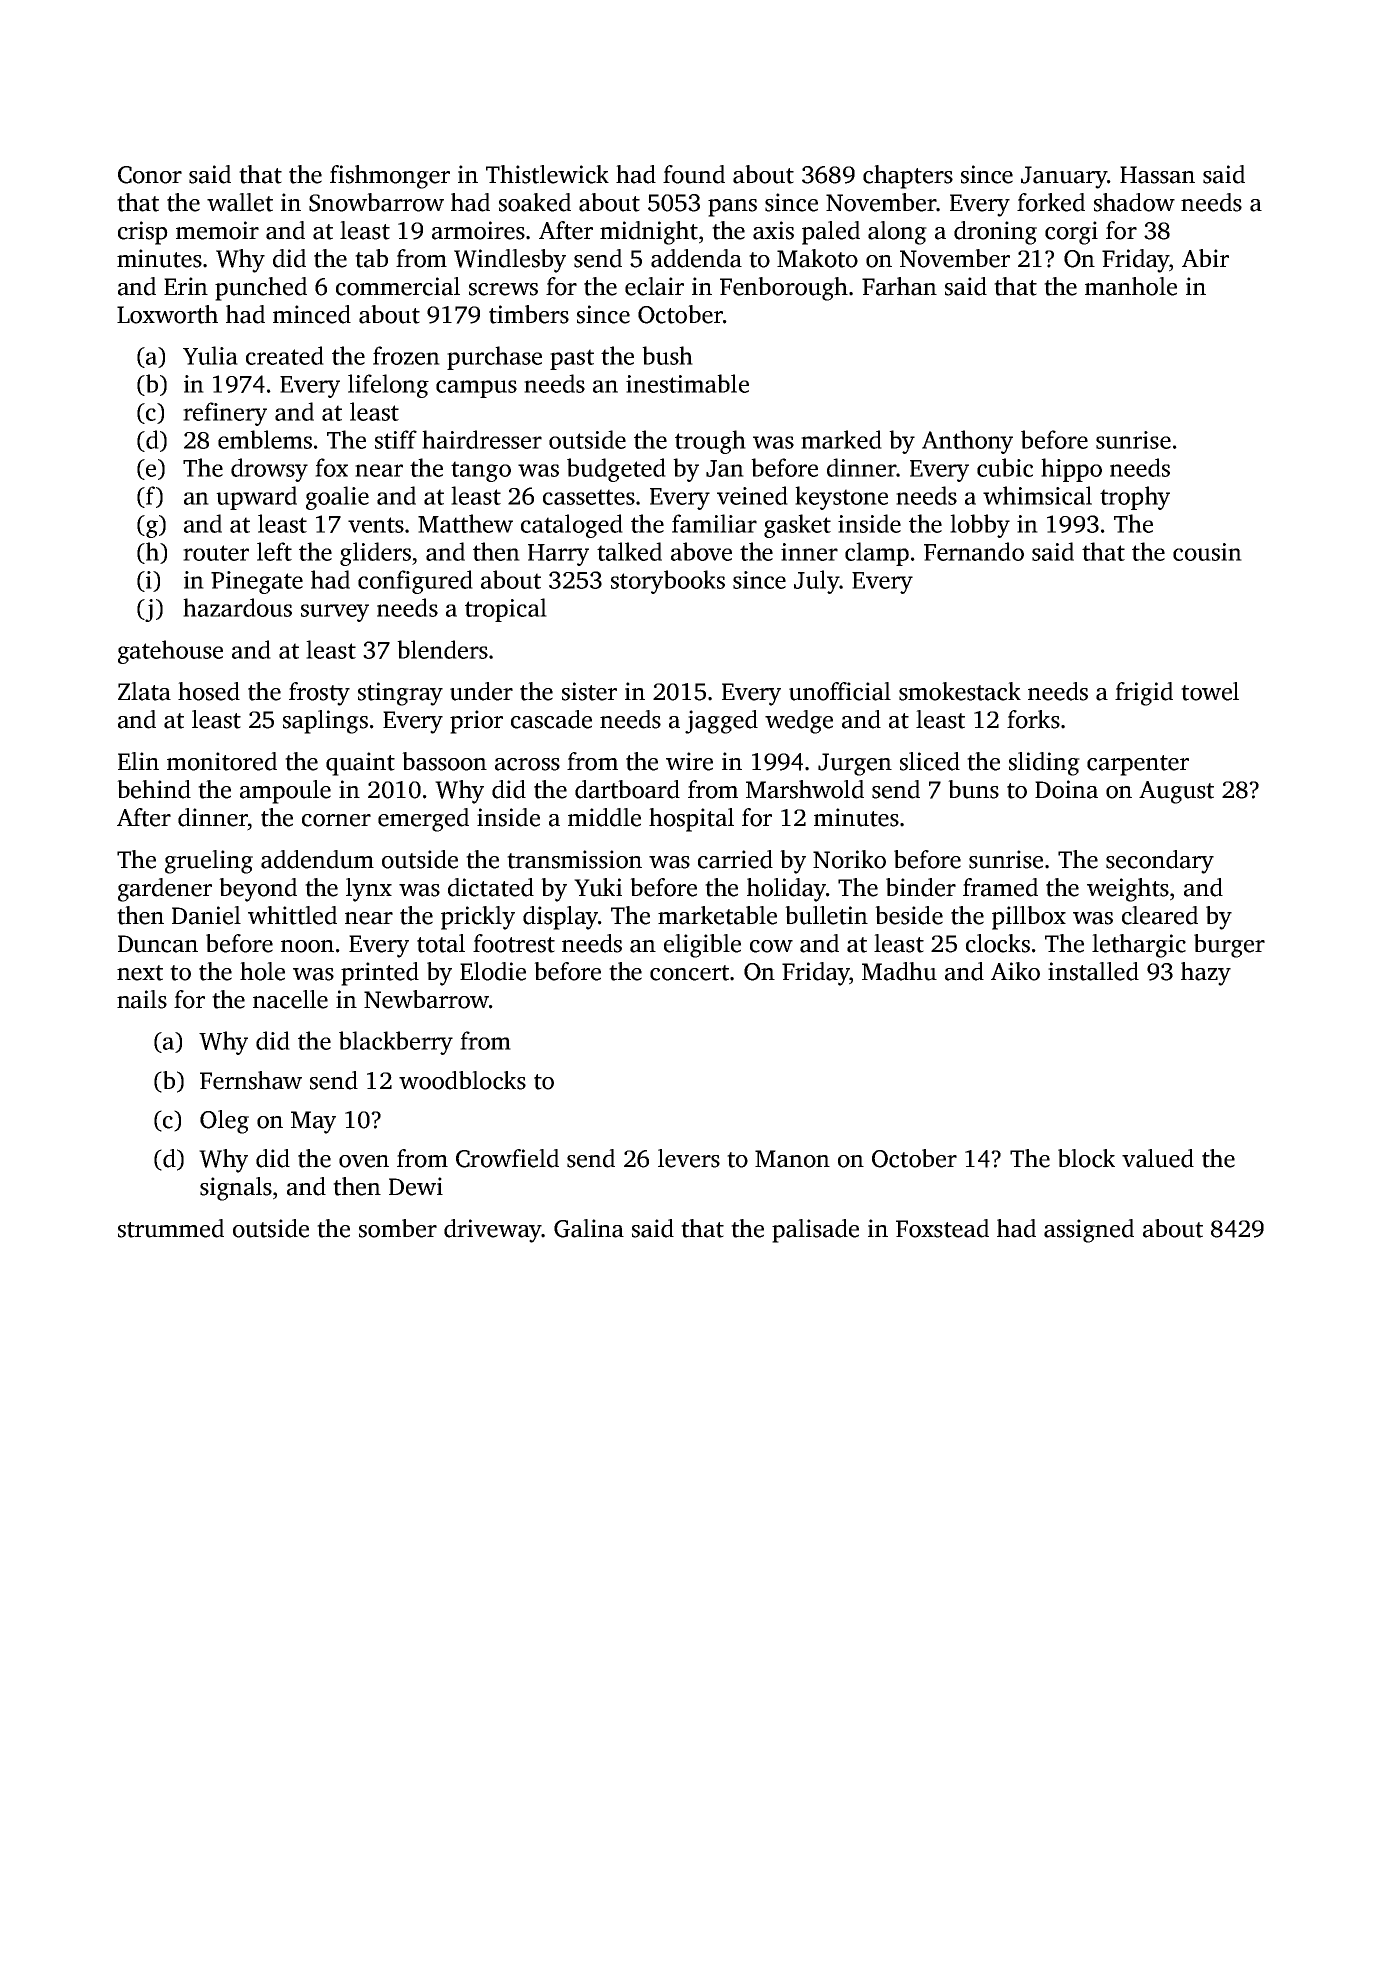 The height and width of the screenshot is (1969, 1386). Describe the element at coordinates (797, 526) in the screenshot. I see `gasket` at that location.
